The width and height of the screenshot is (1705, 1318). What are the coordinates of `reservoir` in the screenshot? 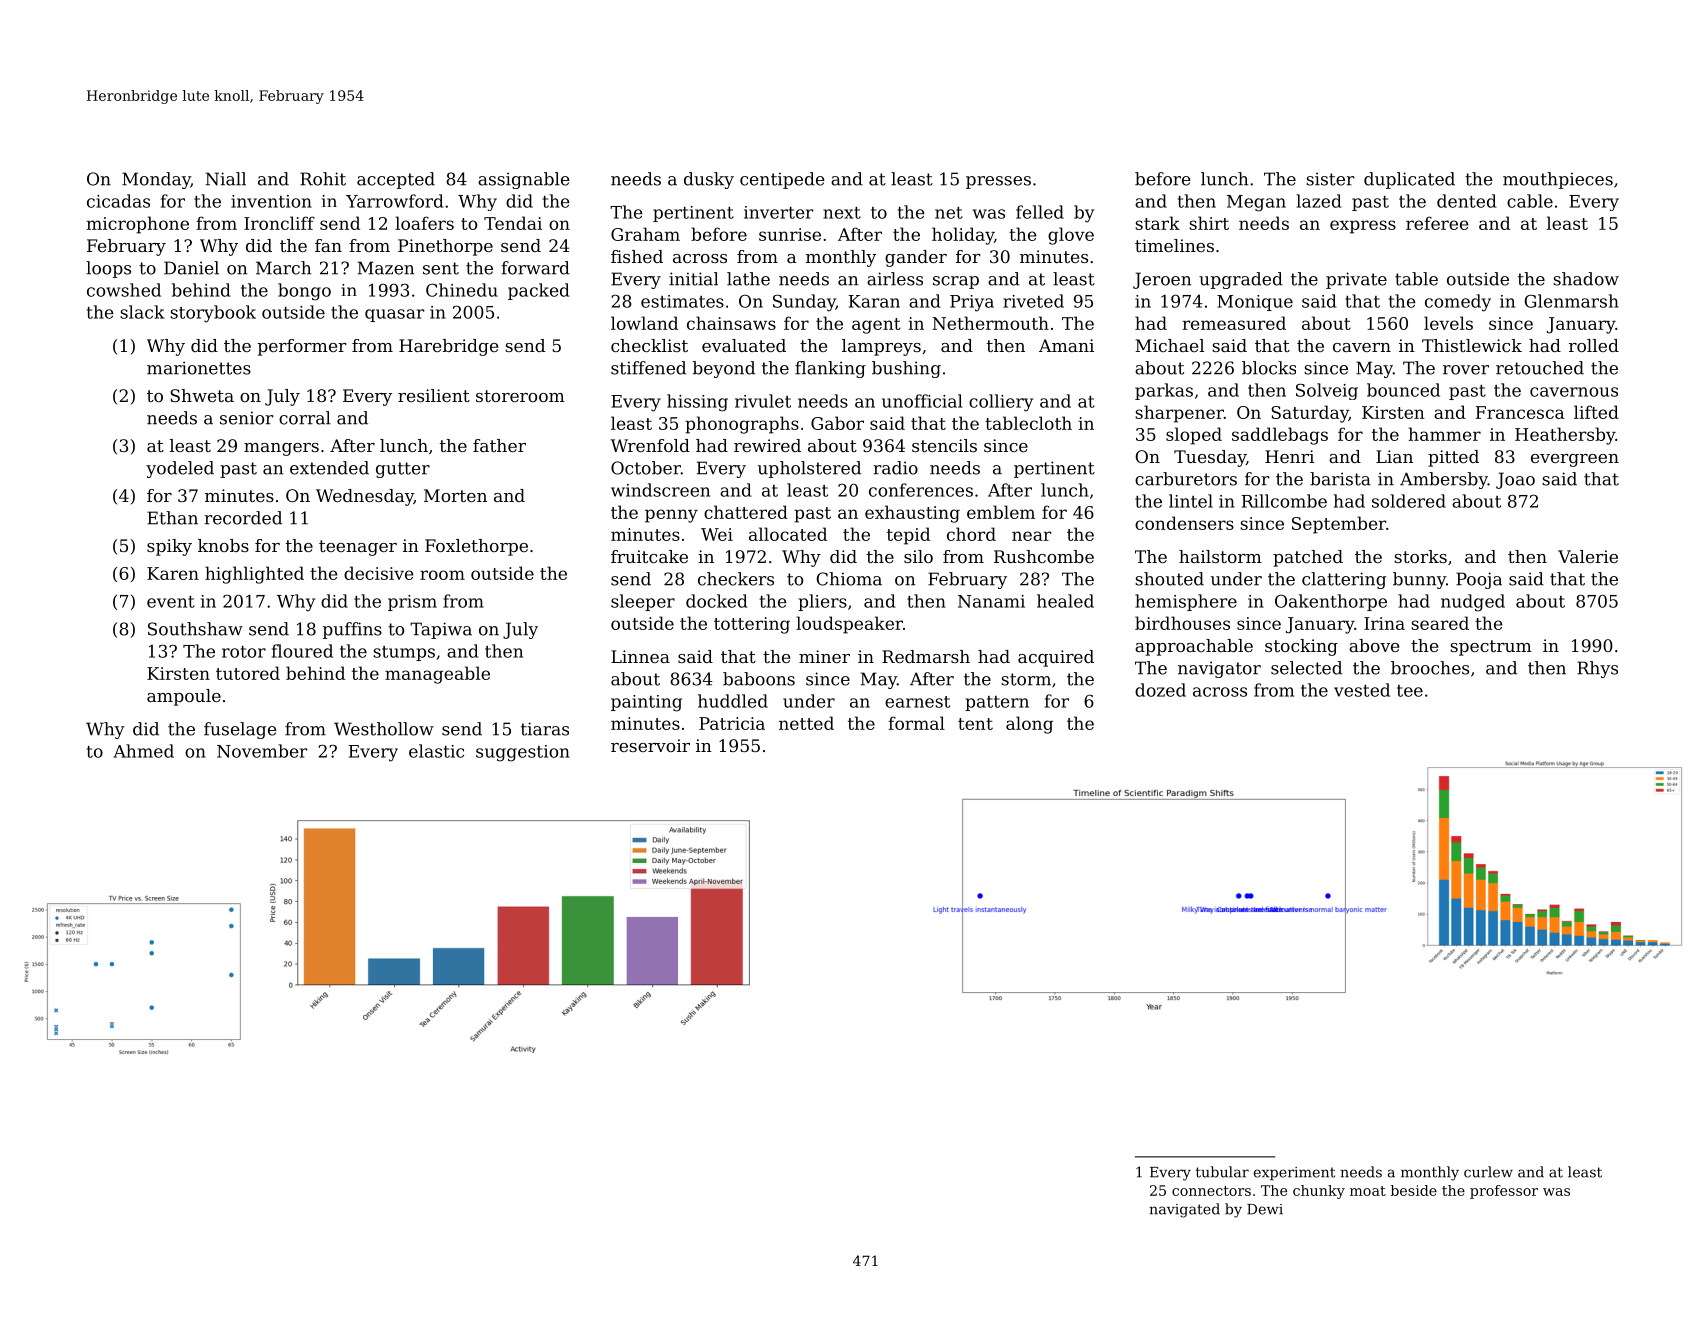 It's located at (650, 745).
